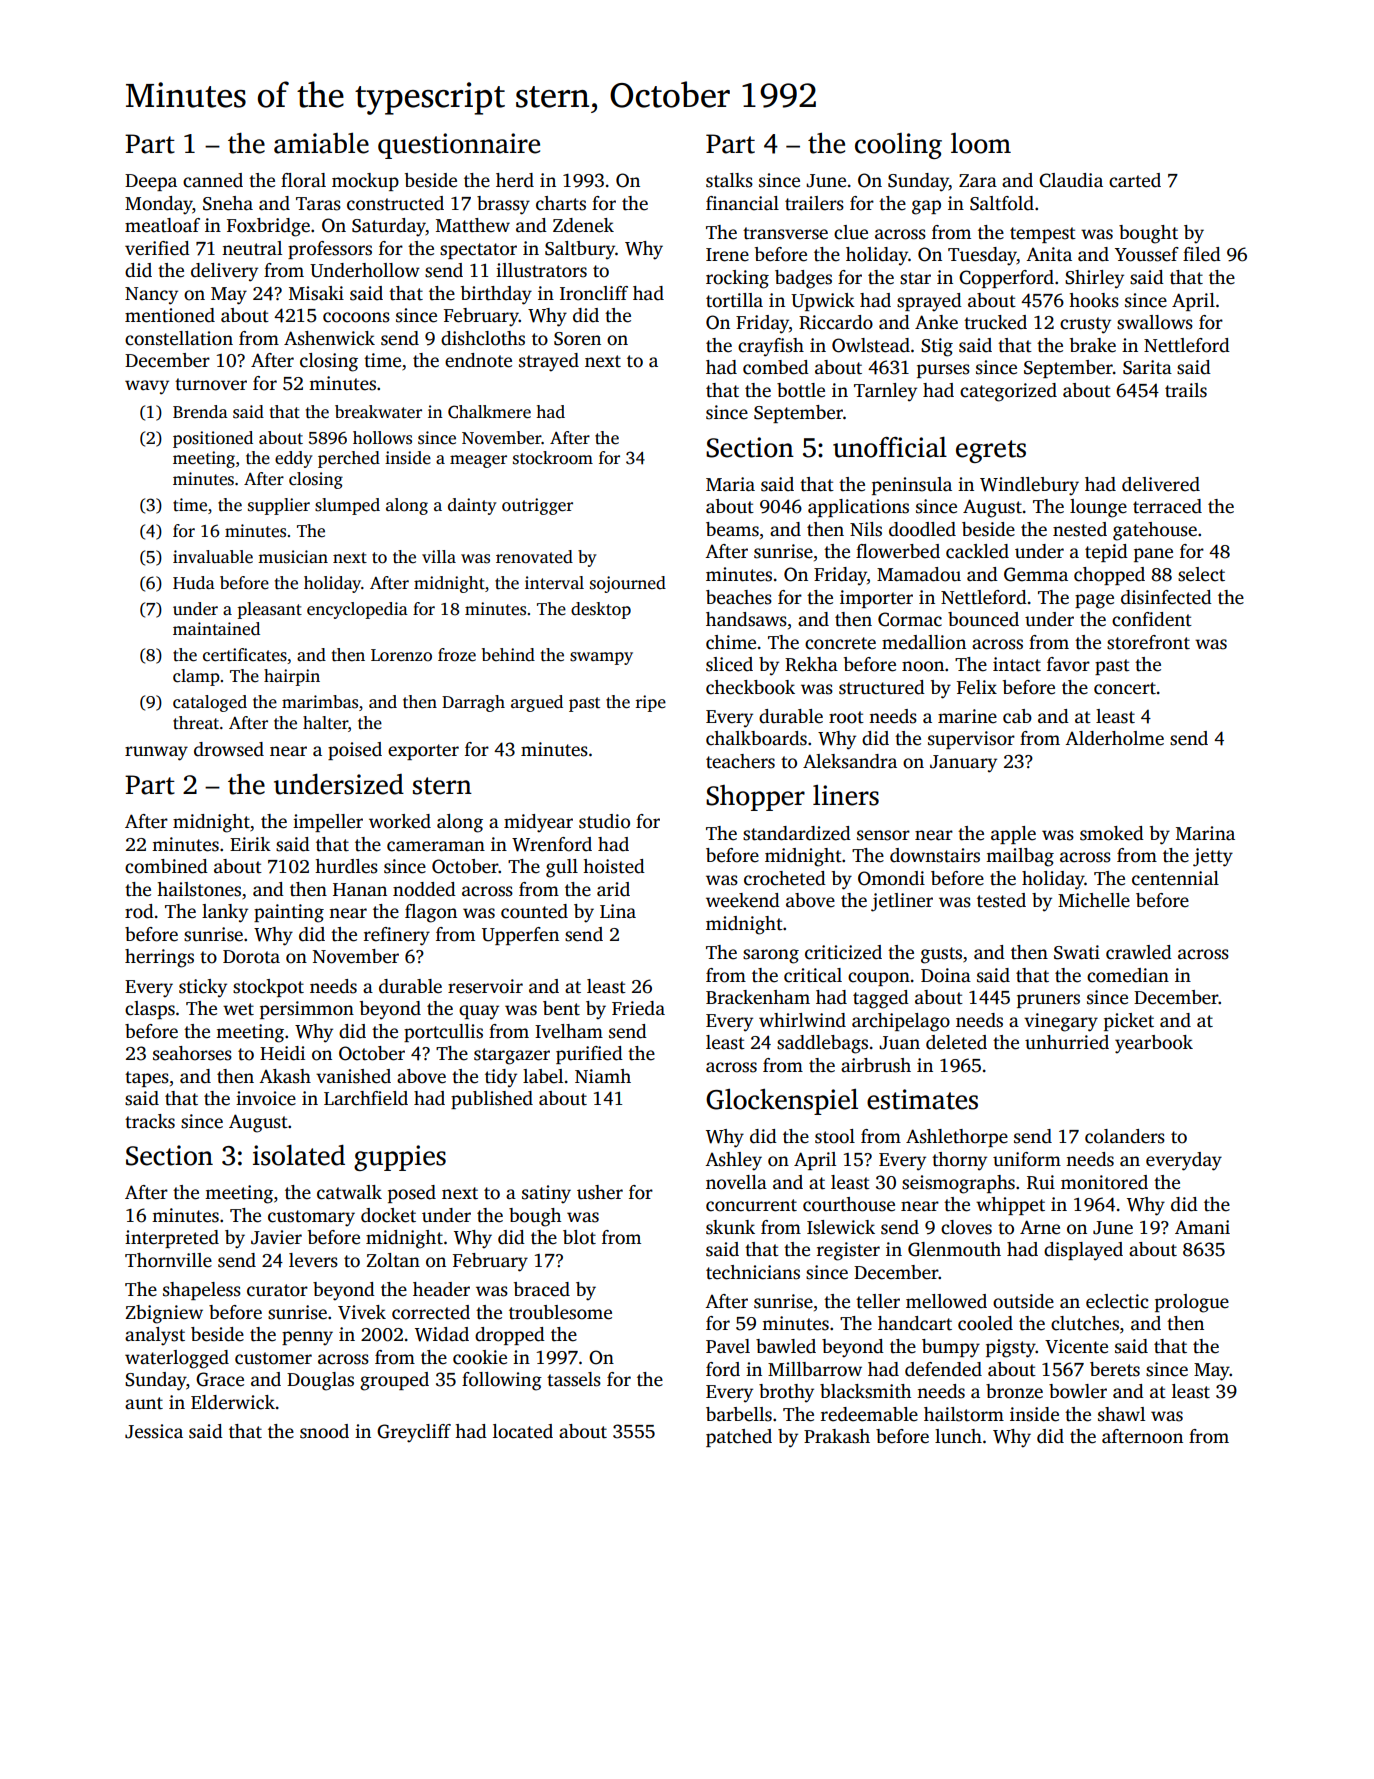 The image size is (1374, 1779). Describe the element at coordinates (443, 1033) in the page. I see `portcullis` at that location.
